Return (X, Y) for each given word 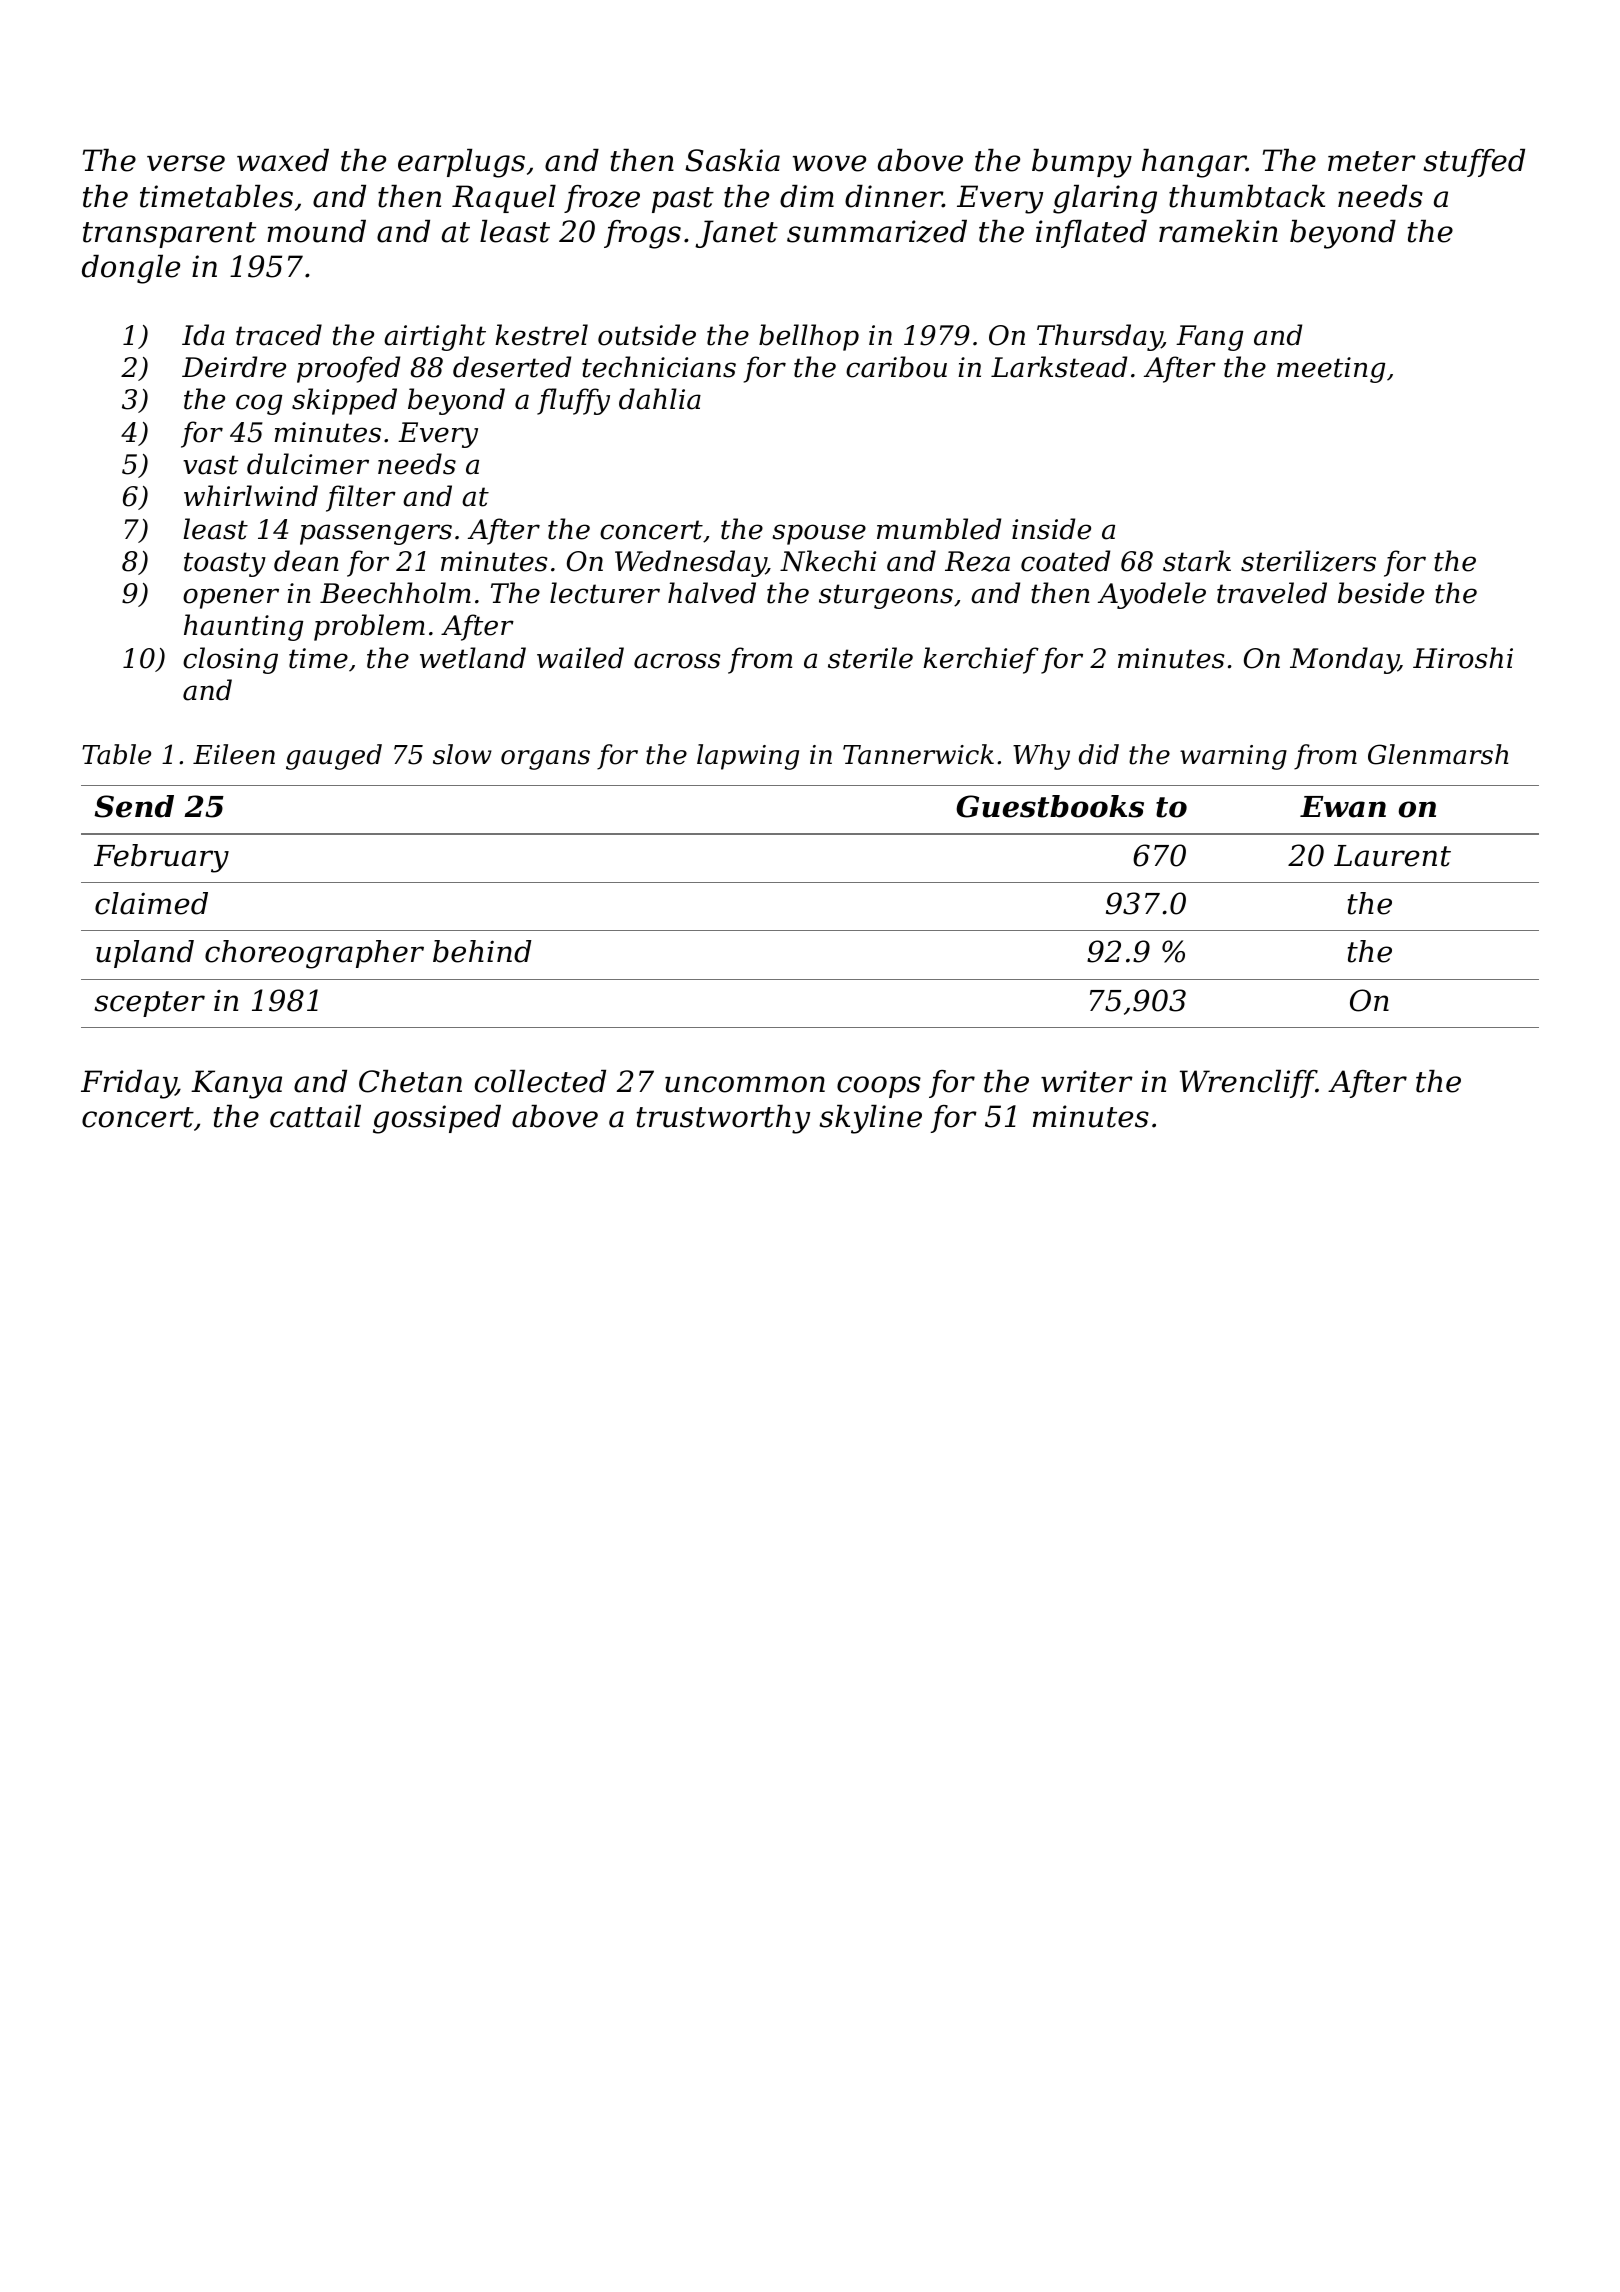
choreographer (314, 954)
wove (829, 163)
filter (361, 498)
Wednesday (690, 563)
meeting (1331, 370)
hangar (1194, 163)
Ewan (1343, 807)
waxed (283, 160)
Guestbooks (1050, 806)
